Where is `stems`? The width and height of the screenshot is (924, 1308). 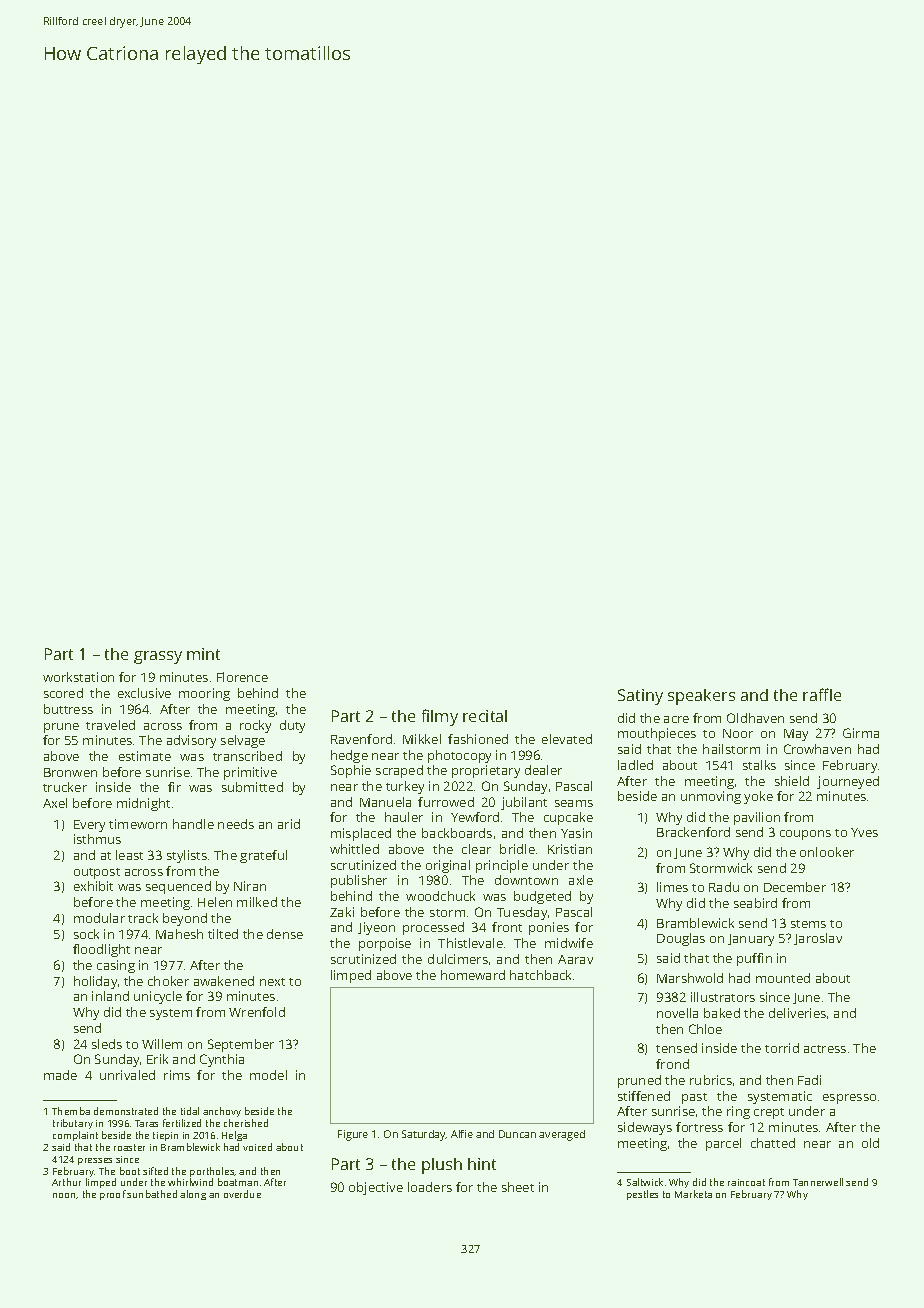 stems is located at coordinates (808, 924).
